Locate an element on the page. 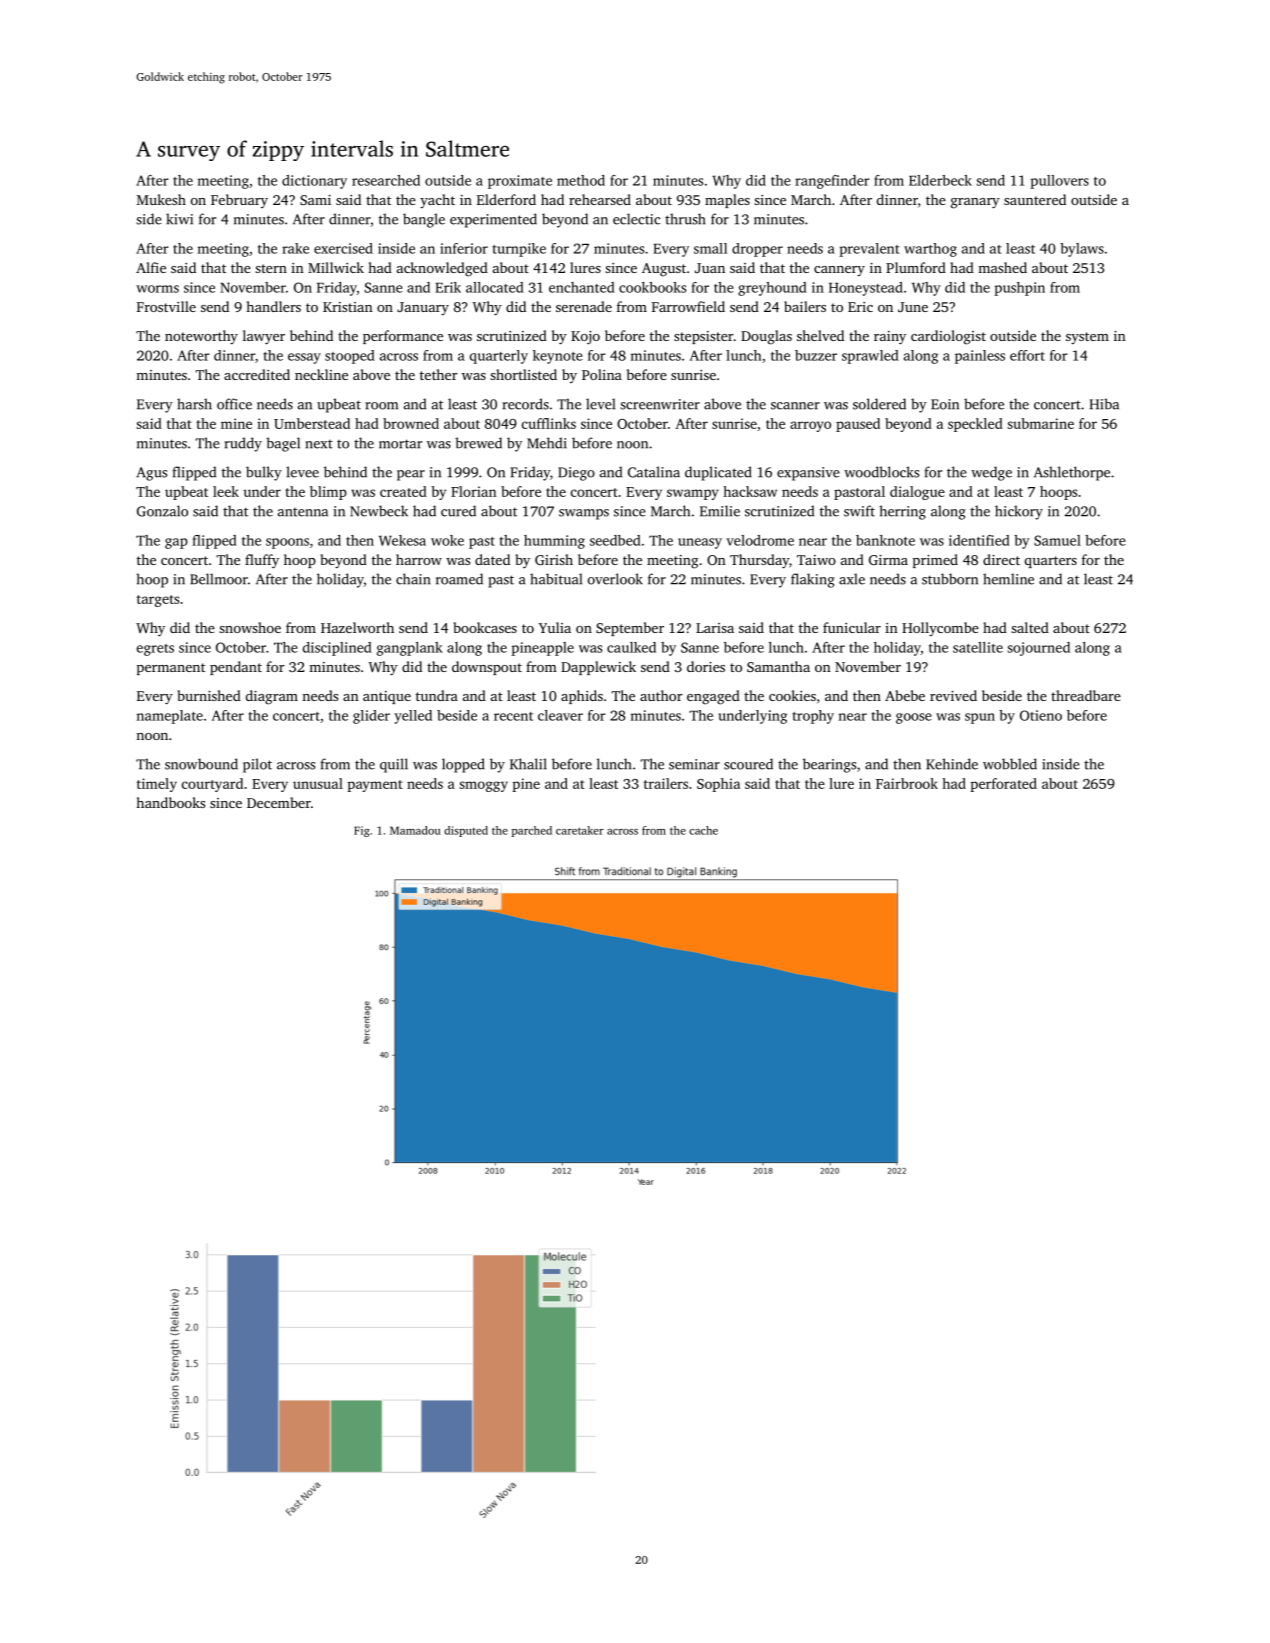 The height and width of the page is (1643, 1270). payment is located at coordinates (375, 786).
